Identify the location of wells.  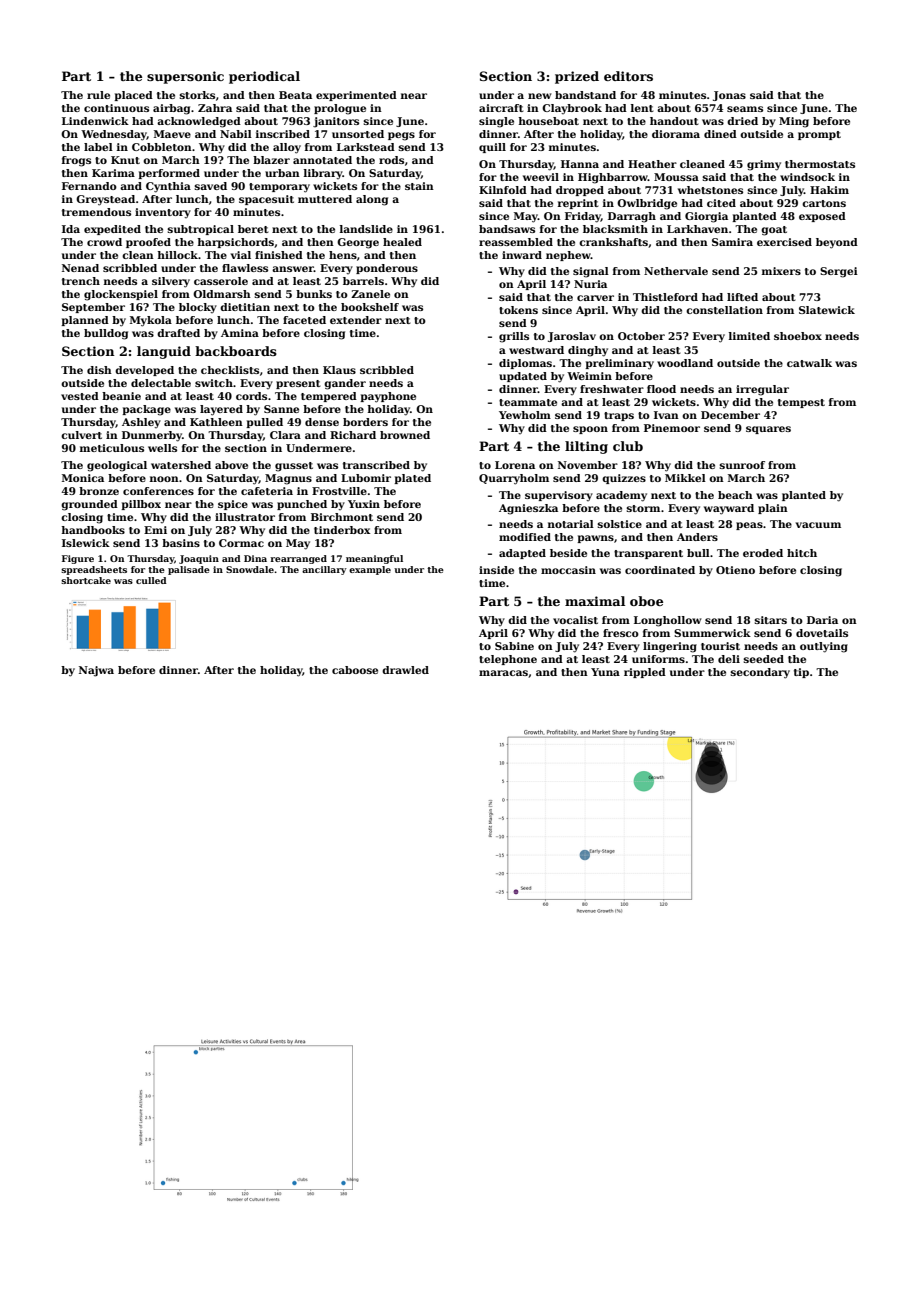
(162, 448).
